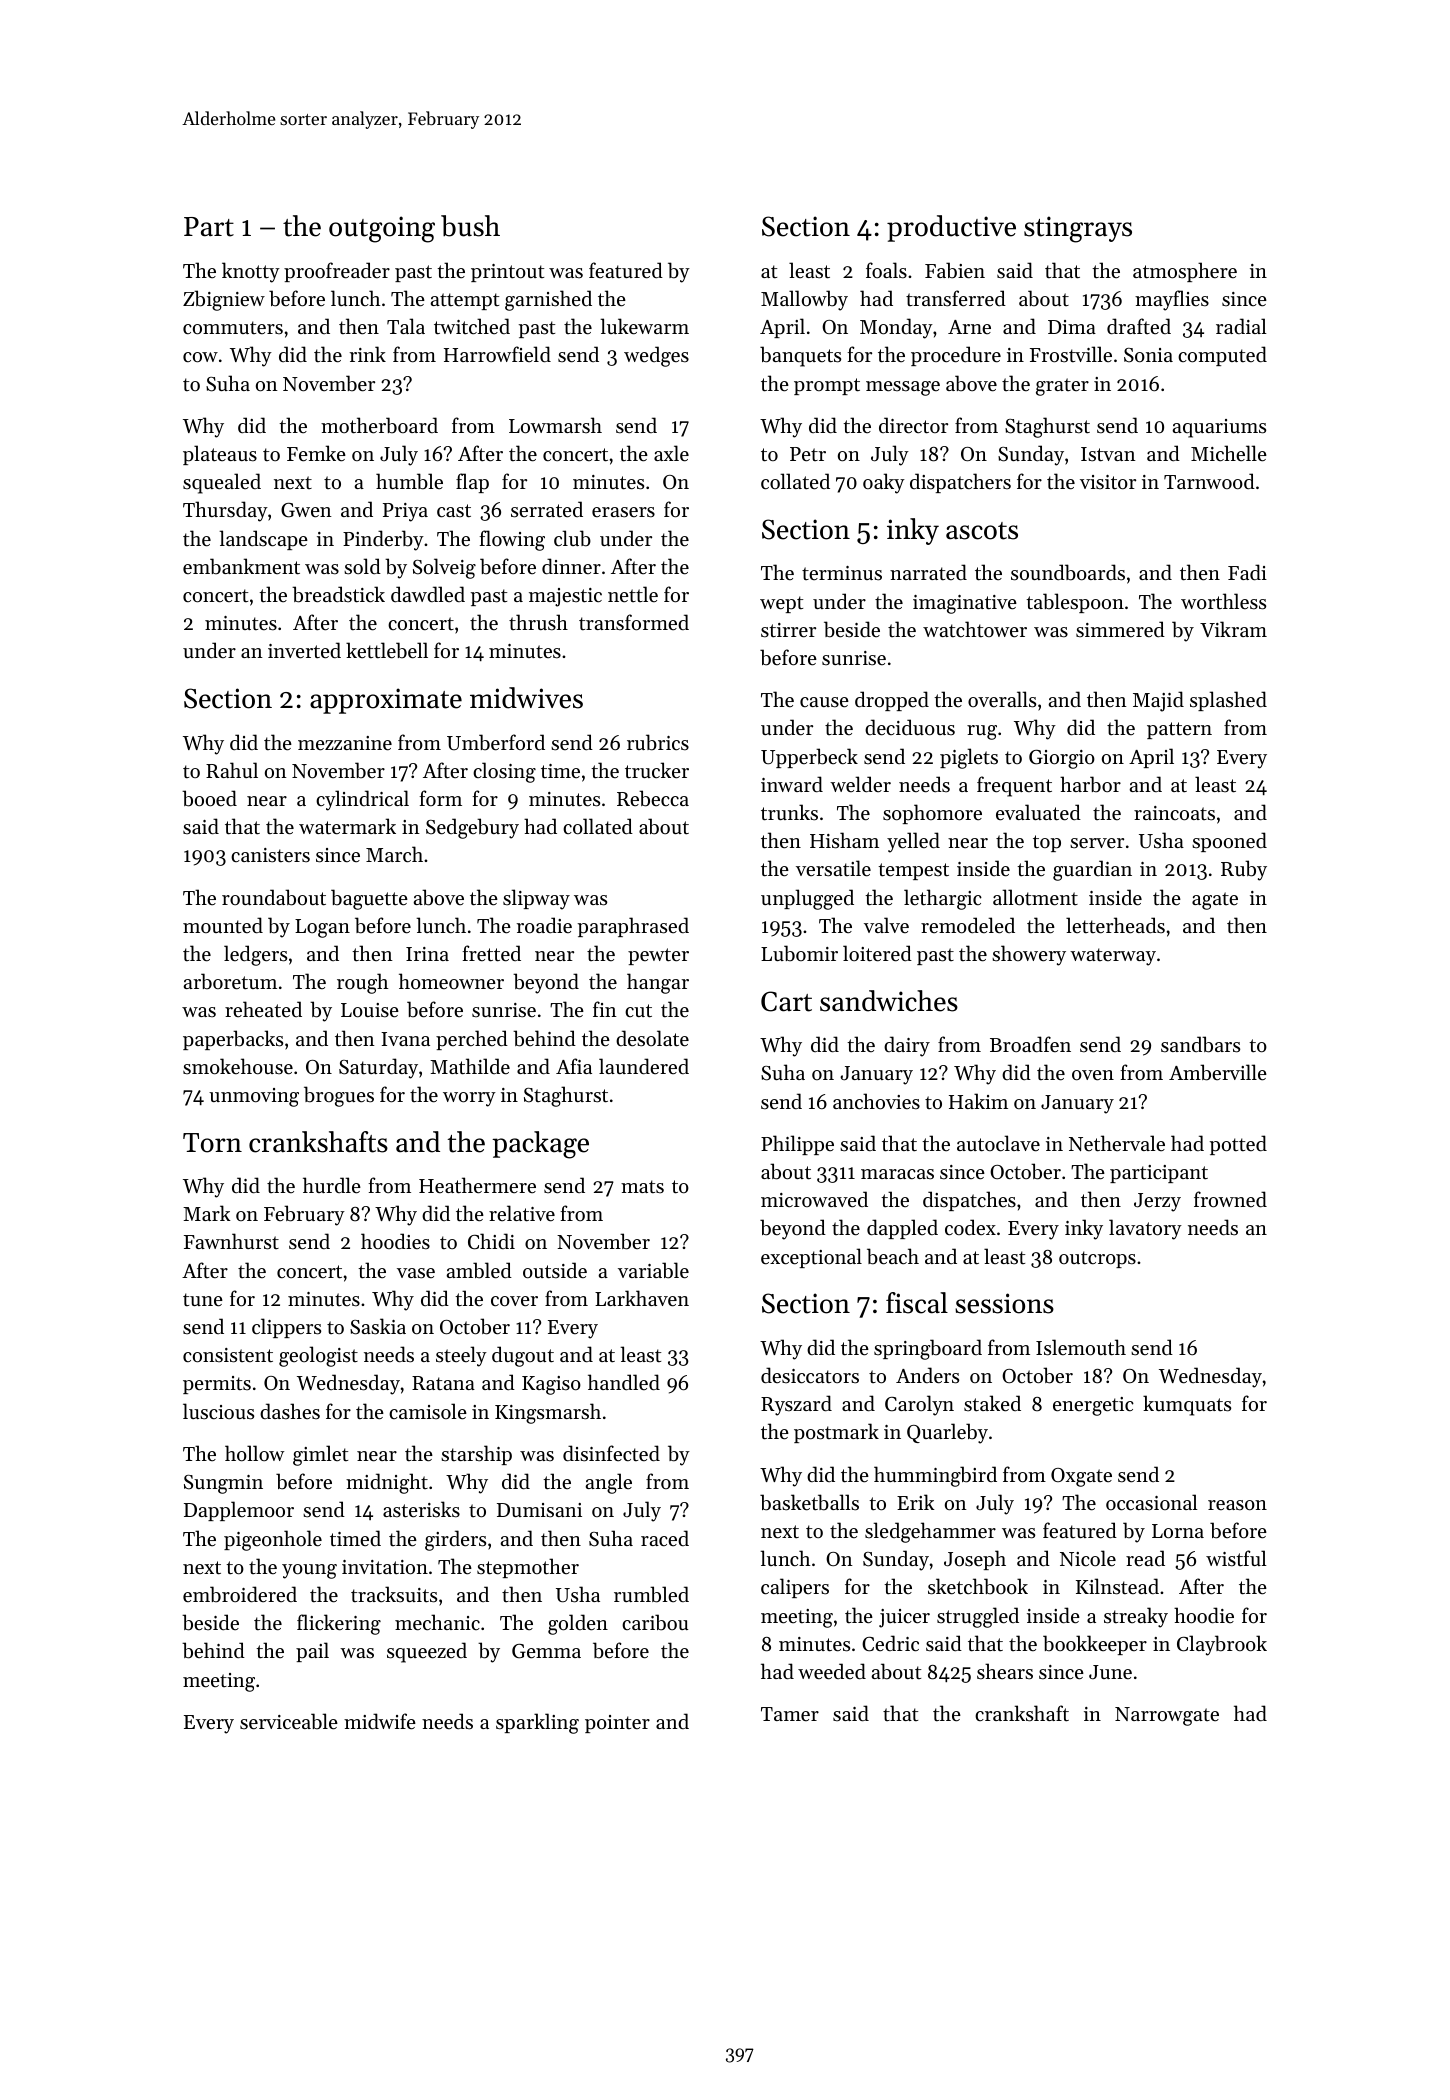  Describe the element at coordinates (382, 229) in the screenshot. I see `outgoing` at that location.
